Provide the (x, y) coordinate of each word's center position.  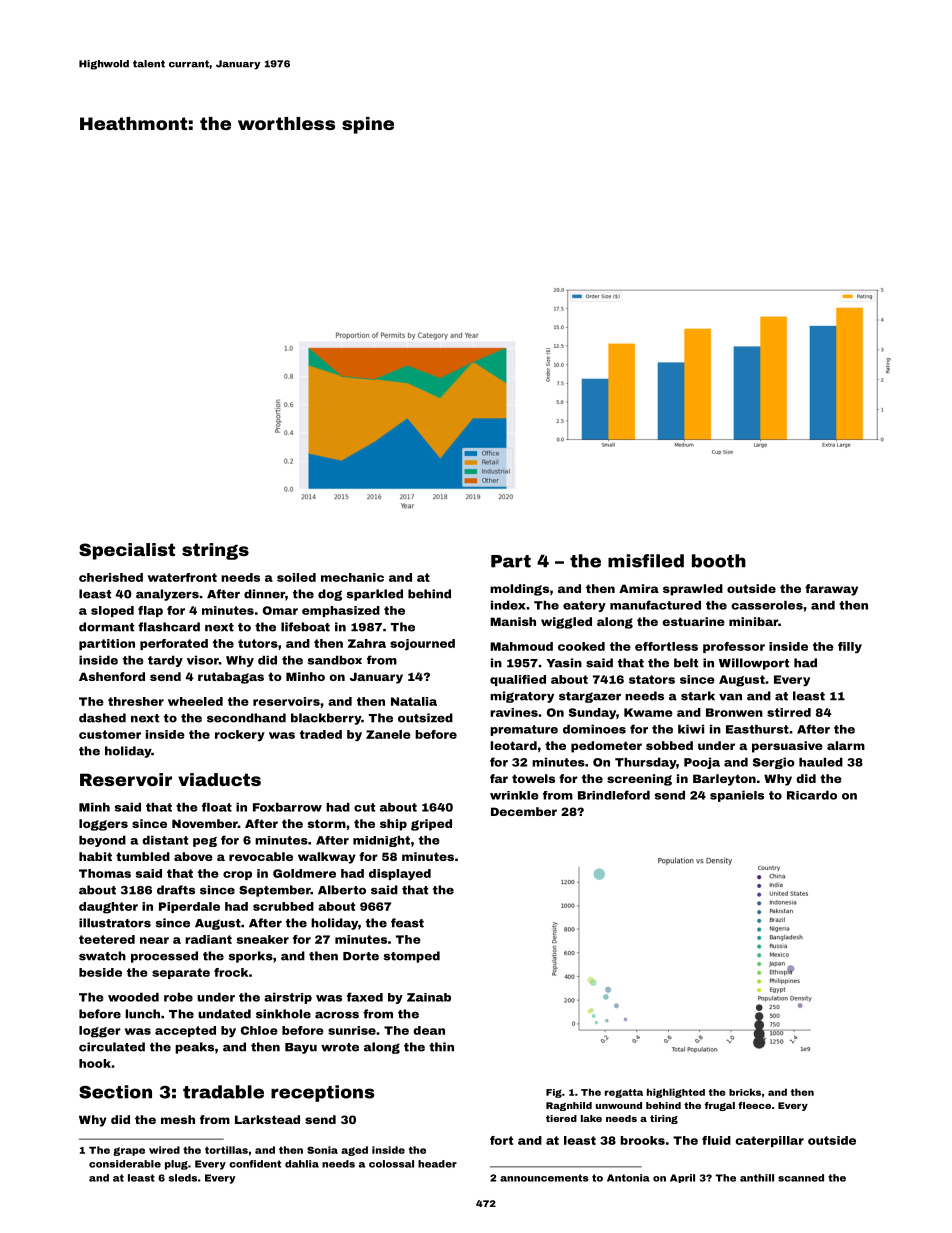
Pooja (702, 763)
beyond (102, 841)
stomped (412, 957)
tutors (258, 643)
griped (431, 825)
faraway (831, 590)
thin (441, 1047)
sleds (183, 1178)
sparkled (375, 595)
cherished (111, 577)
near (154, 940)
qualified (518, 680)
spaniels (737, 796)
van (730, 697)
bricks (745, 1092)
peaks (194, 1048)
